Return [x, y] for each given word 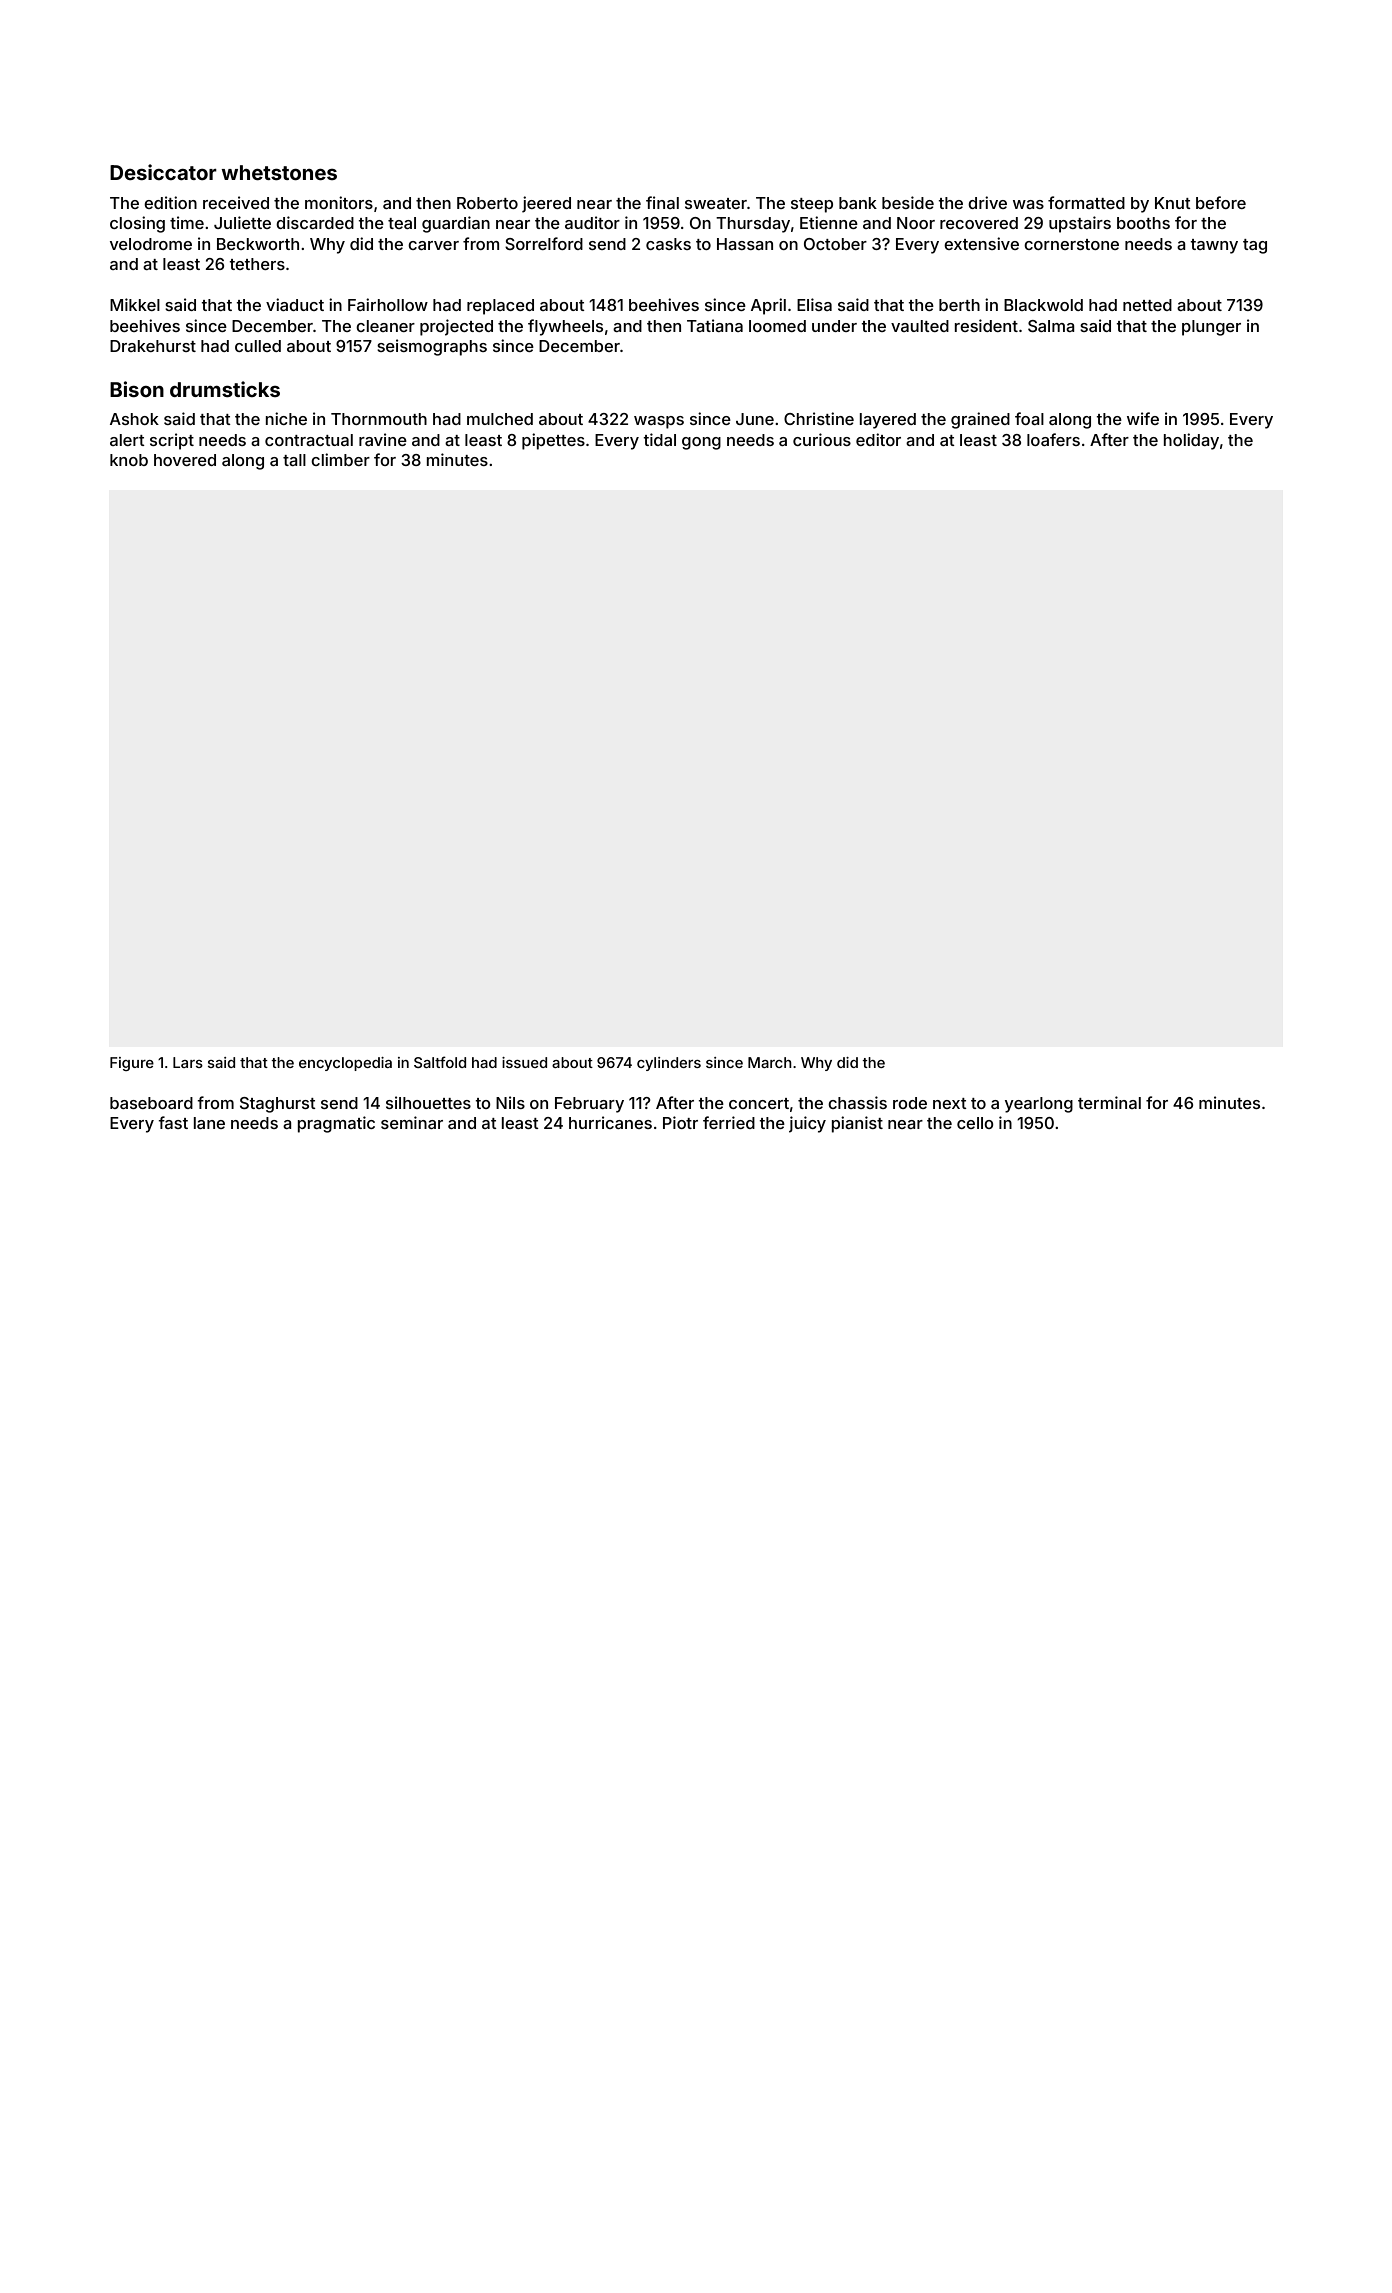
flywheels [565, 327]
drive [987, 202]
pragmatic [336, 1124]
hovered [185, 460]
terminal [1109, 1102]
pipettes [553, 441]
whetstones [279, 172]
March [770, 1062]
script [172, 441]
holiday [1191, 441]
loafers [1053, 439]
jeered [546, 204]
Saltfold [440, 1062]
